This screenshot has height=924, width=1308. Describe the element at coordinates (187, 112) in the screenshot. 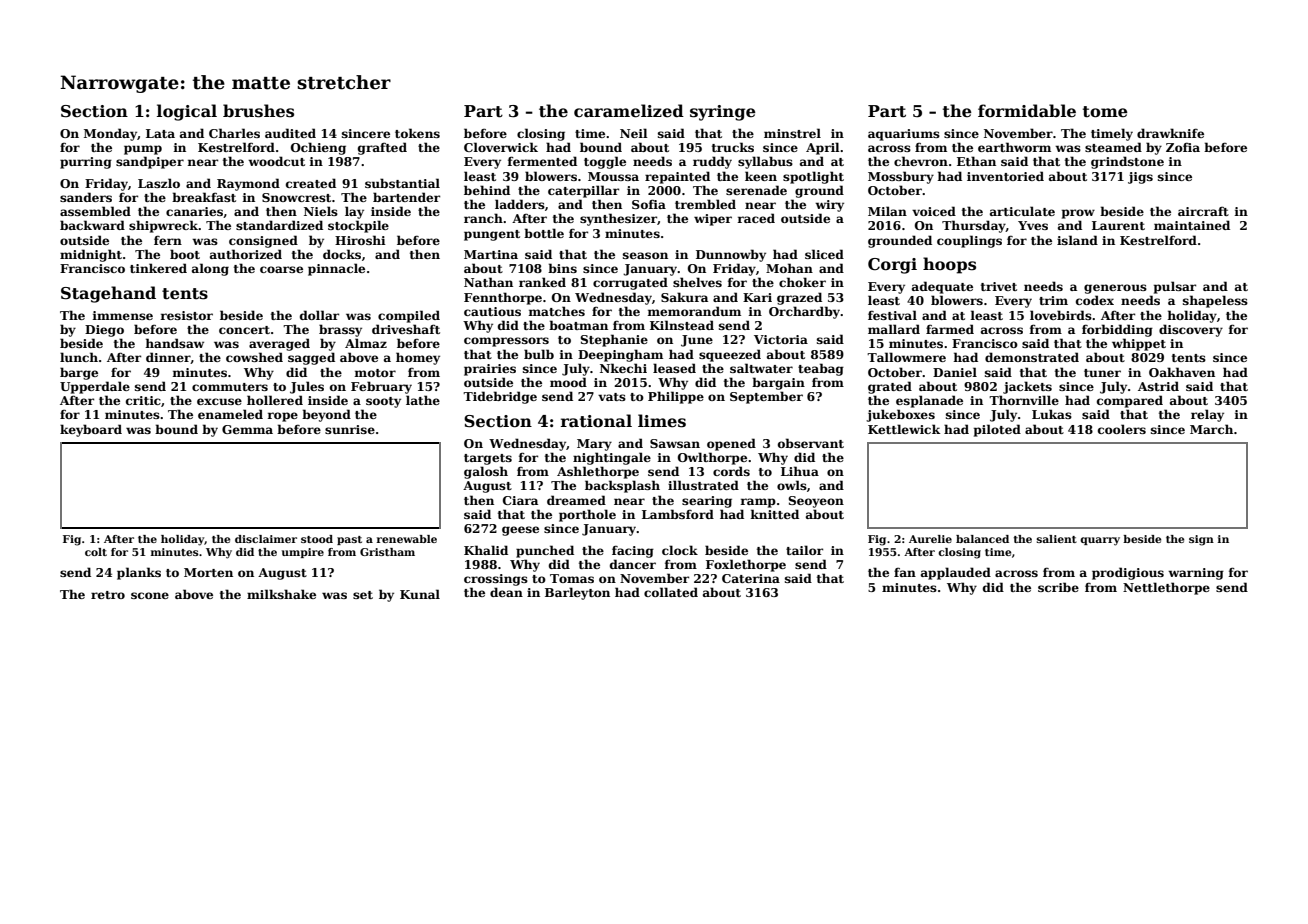

I see `logical` at that location.
